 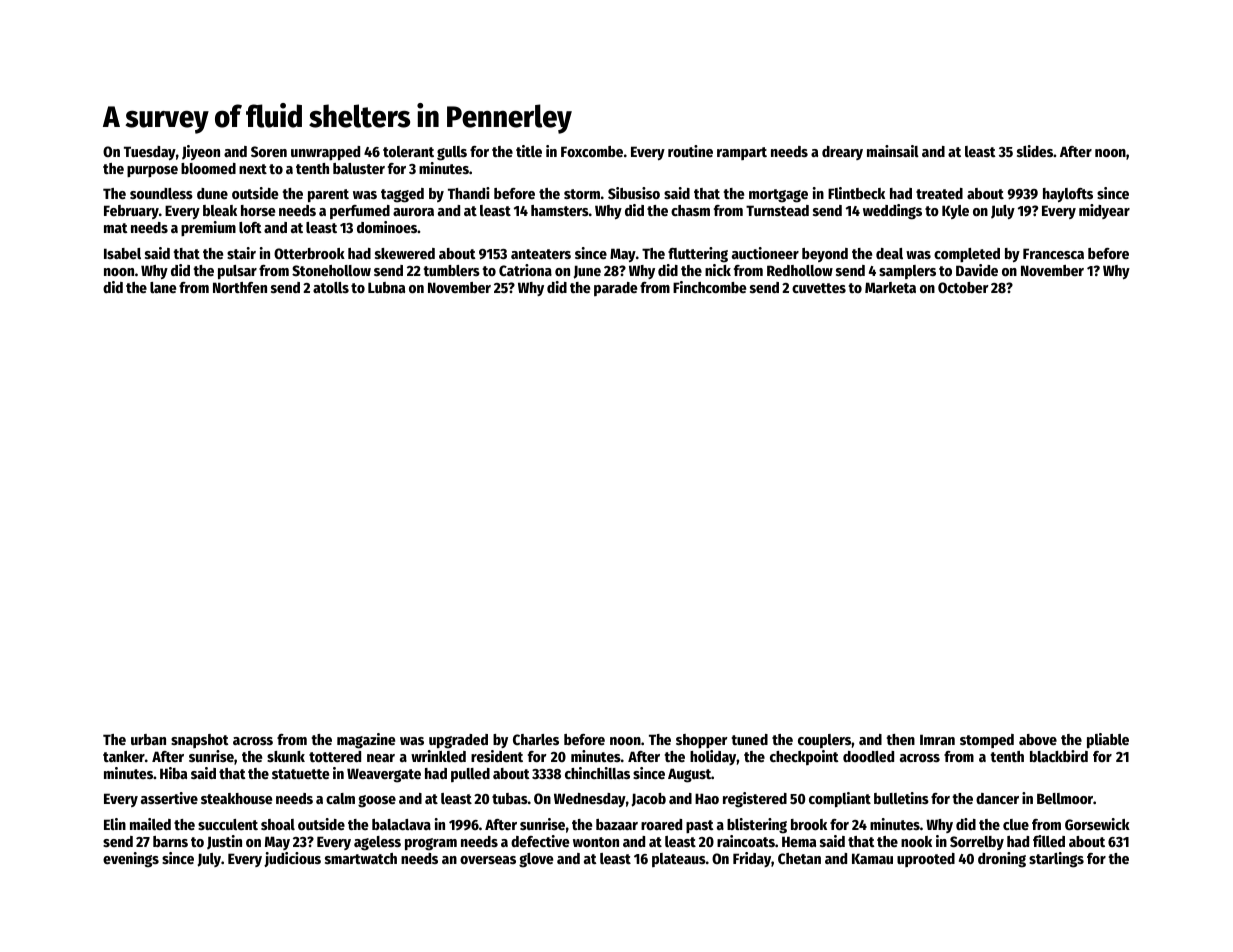 What do you see at coordinates (529, 151) in the image?
I see `title` at bounding box center [529, 151].
